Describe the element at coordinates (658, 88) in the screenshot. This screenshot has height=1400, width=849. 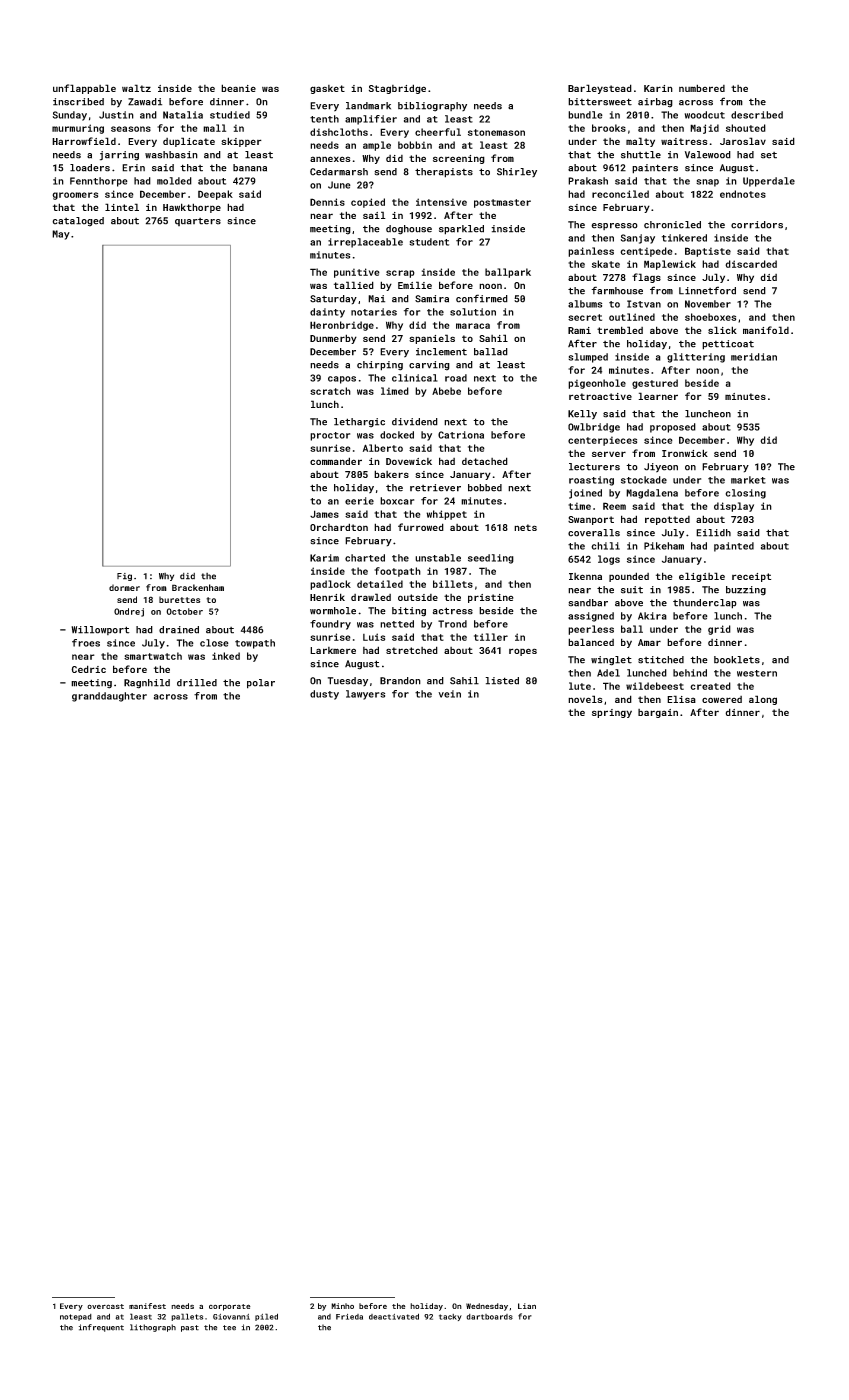
I see `Karin` at that location.
